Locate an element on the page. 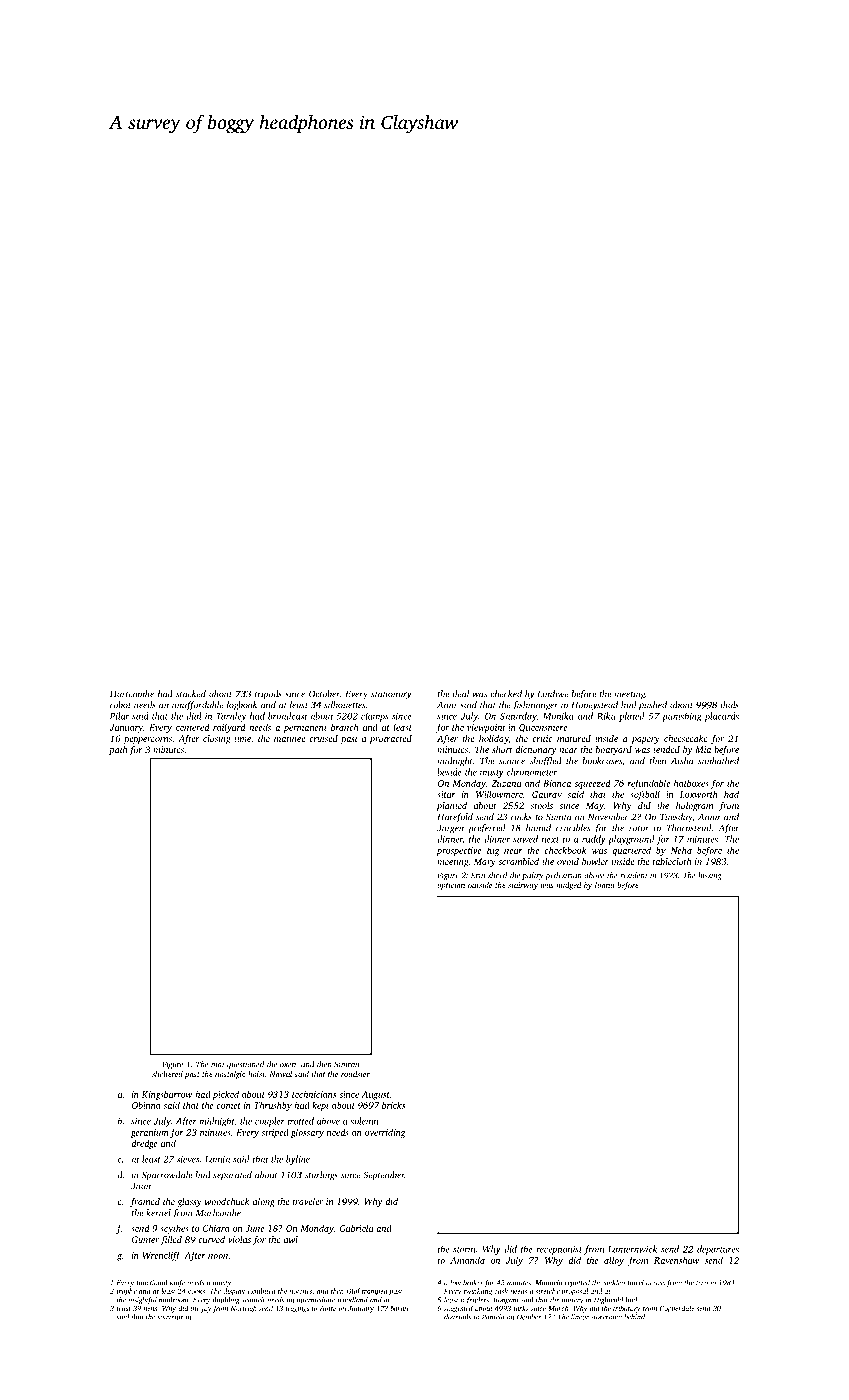 The image size is (849, 1400). Hartcombe is located at coordinates (132, 694).
